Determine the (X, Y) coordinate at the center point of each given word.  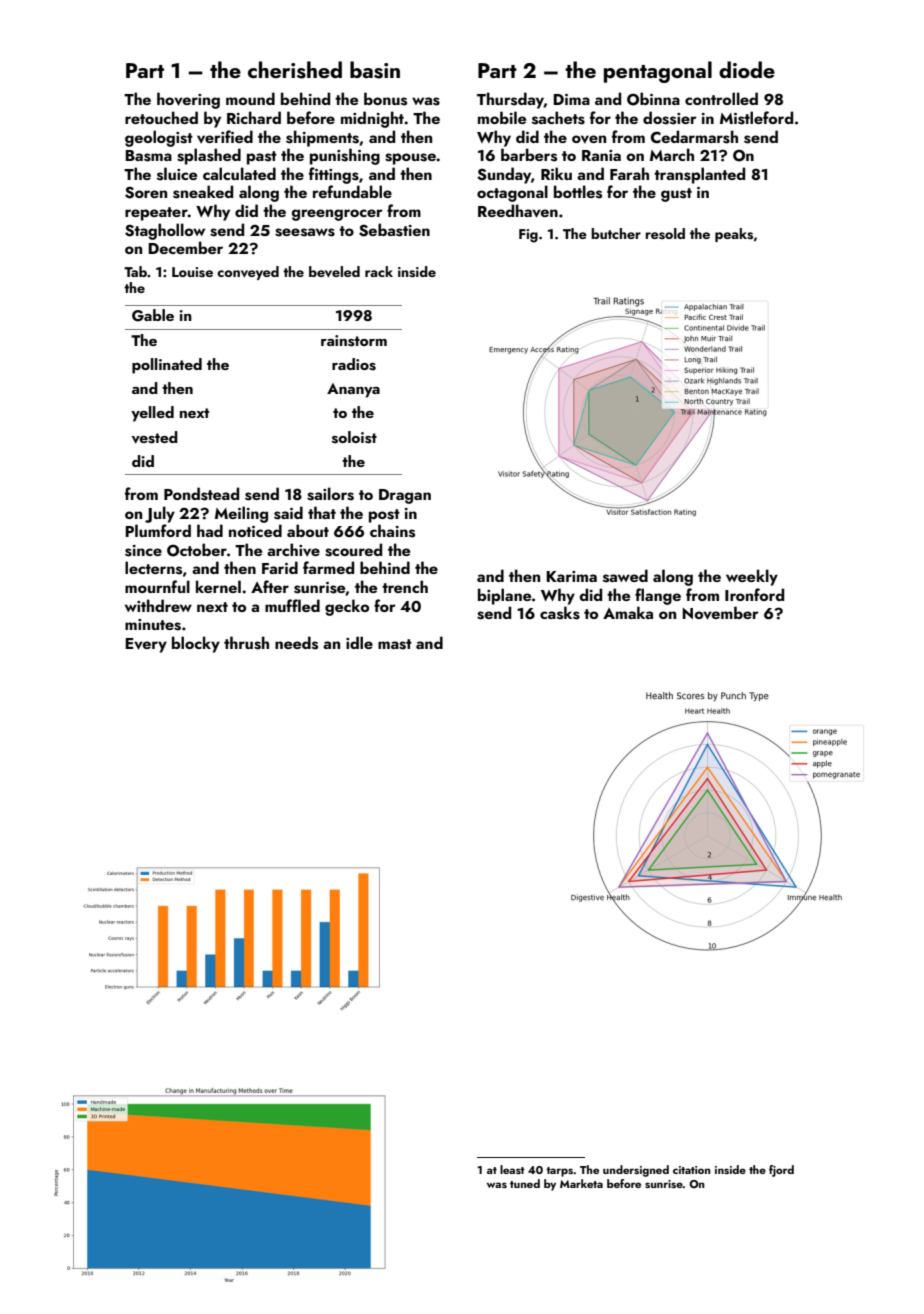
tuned (525, 1183)
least (512, 1169)
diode (747, 69)
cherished (295, 70)
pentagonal (658, 72)
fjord (781, 1171)
